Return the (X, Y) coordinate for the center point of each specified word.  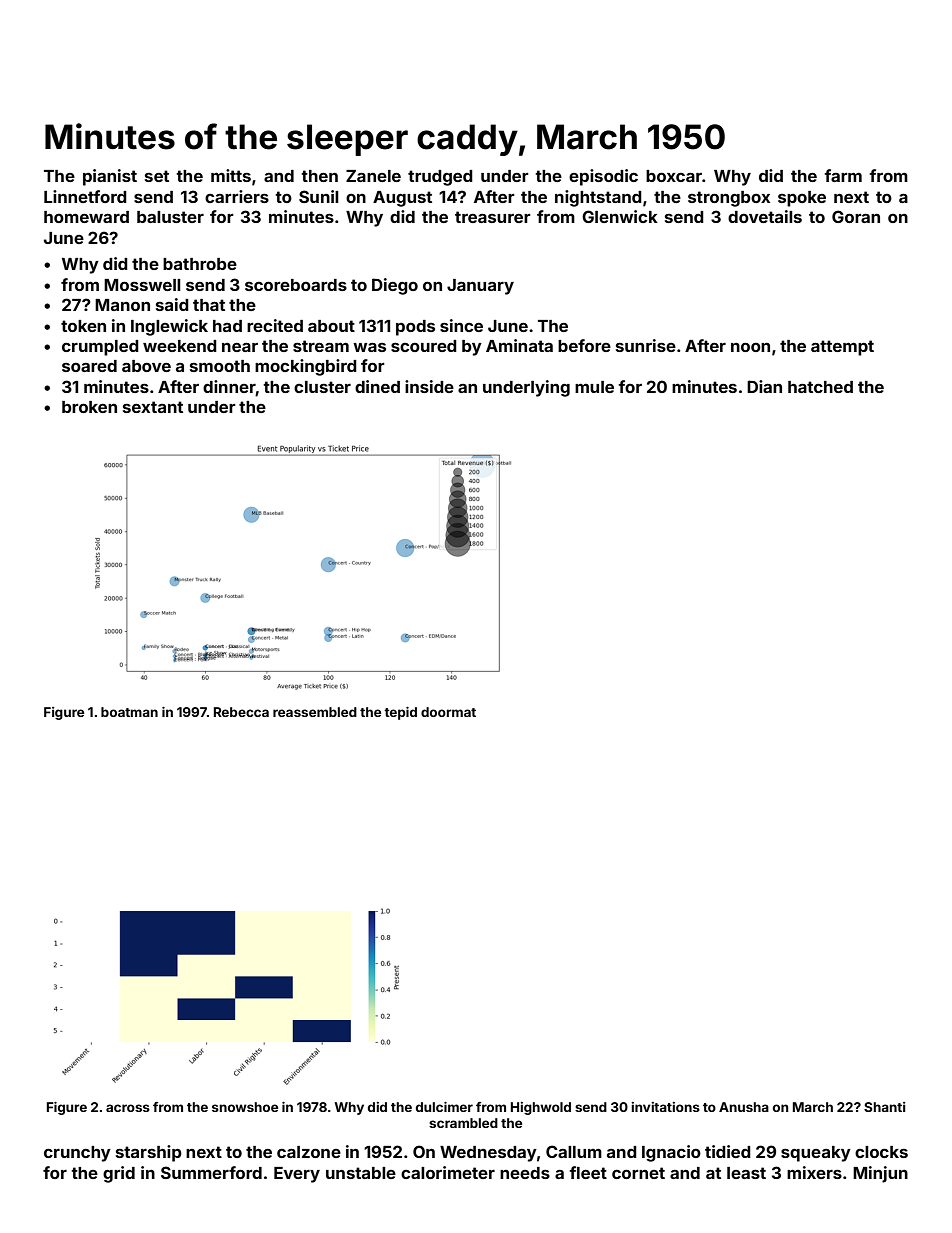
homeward (86, 217)
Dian (764, 386)
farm (843, 175)
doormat (448, 712)
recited (275, 325)
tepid (400, 713)
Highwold (541, 1108)
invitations (665, 1107)
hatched (820, 387)
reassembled (315, 712)
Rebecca (241, 712)
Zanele (373, 176)
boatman (129, 712)
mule (594, 387)
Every (297, 1175)
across (128, 1108)
